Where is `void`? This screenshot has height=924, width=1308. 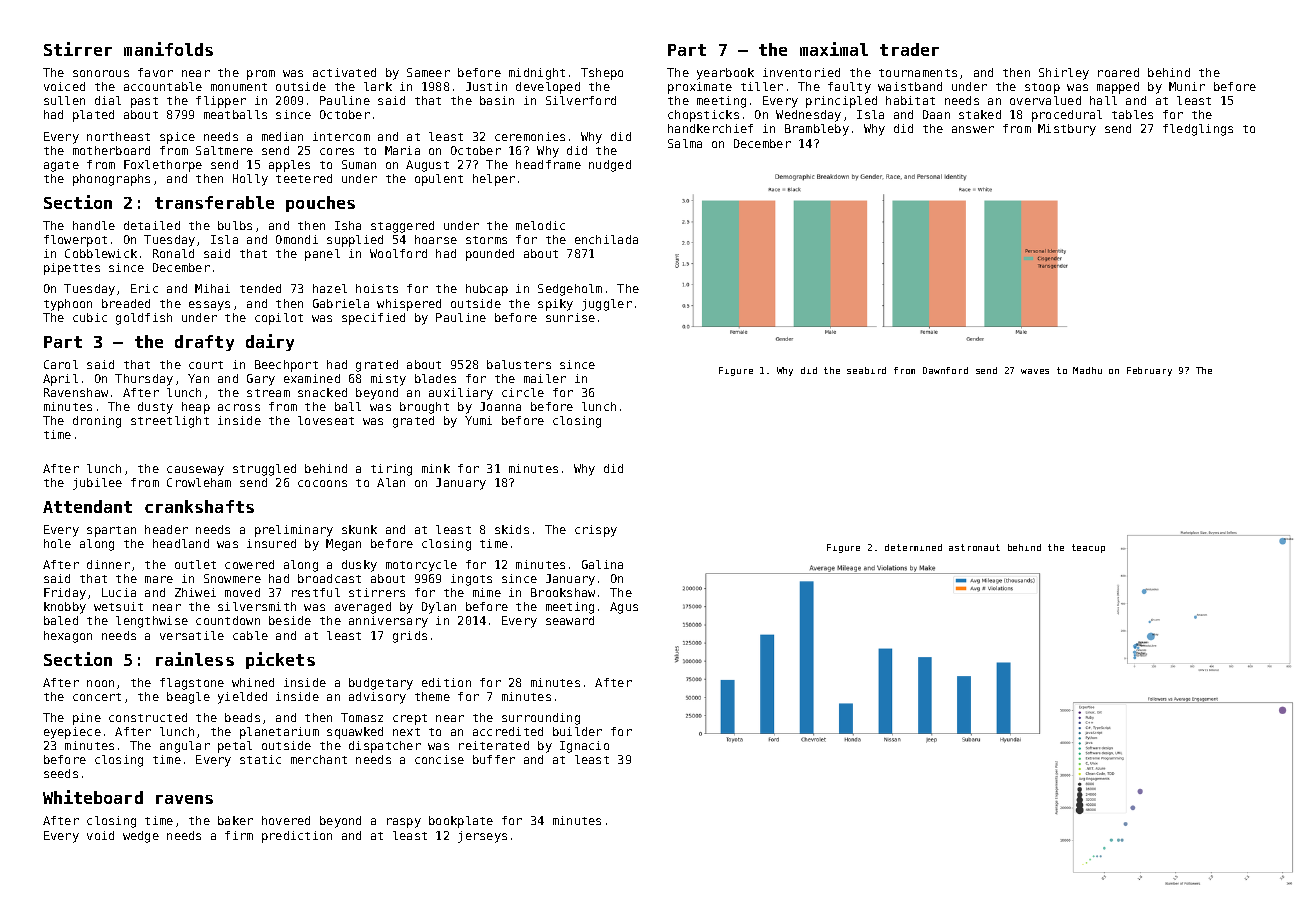
void is located at coordinates (100, 835).
